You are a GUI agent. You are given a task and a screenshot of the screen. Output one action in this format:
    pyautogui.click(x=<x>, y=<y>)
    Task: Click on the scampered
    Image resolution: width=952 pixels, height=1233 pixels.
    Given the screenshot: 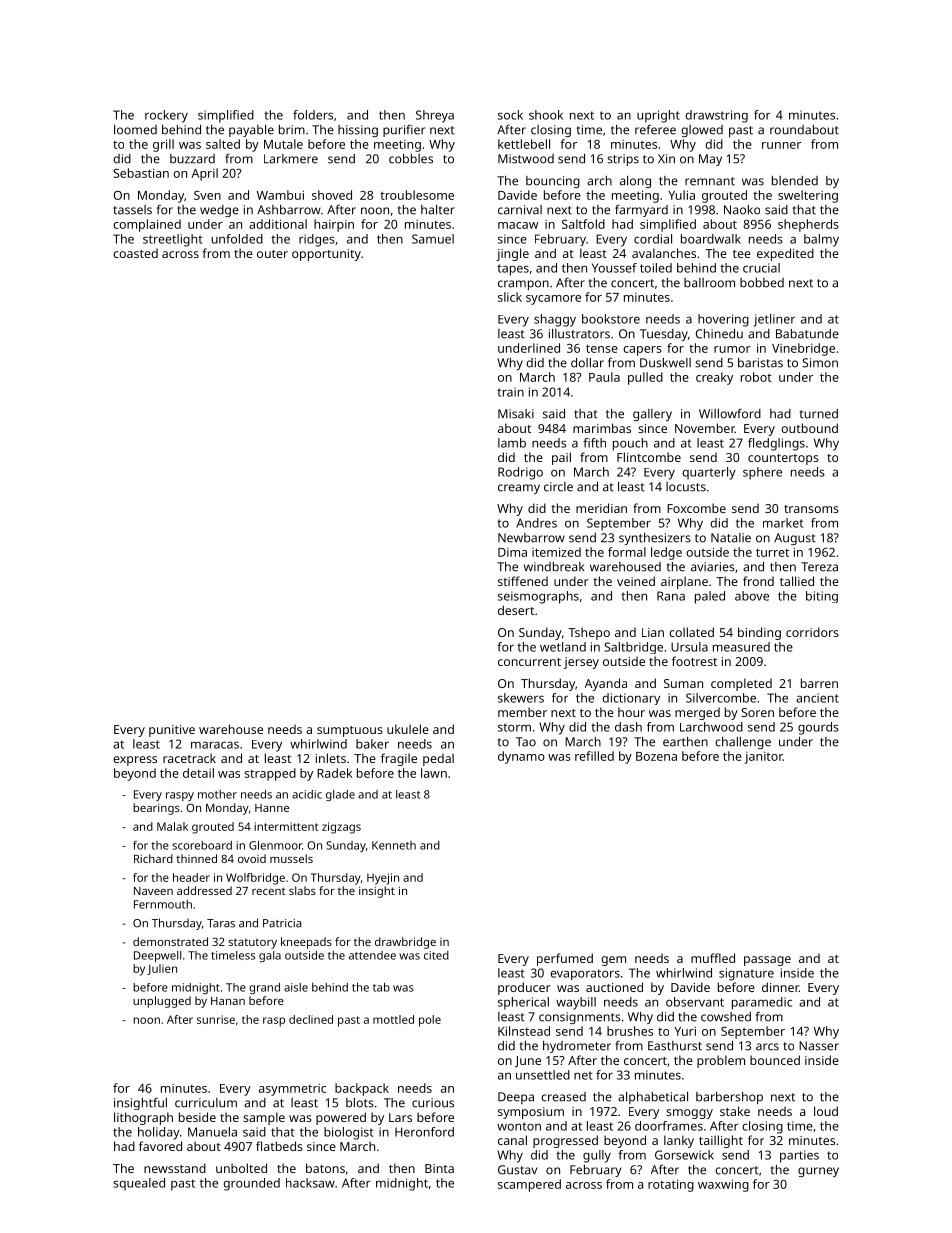 What is the action you would take?
    pyautogui.click(x=529, y=1185)
